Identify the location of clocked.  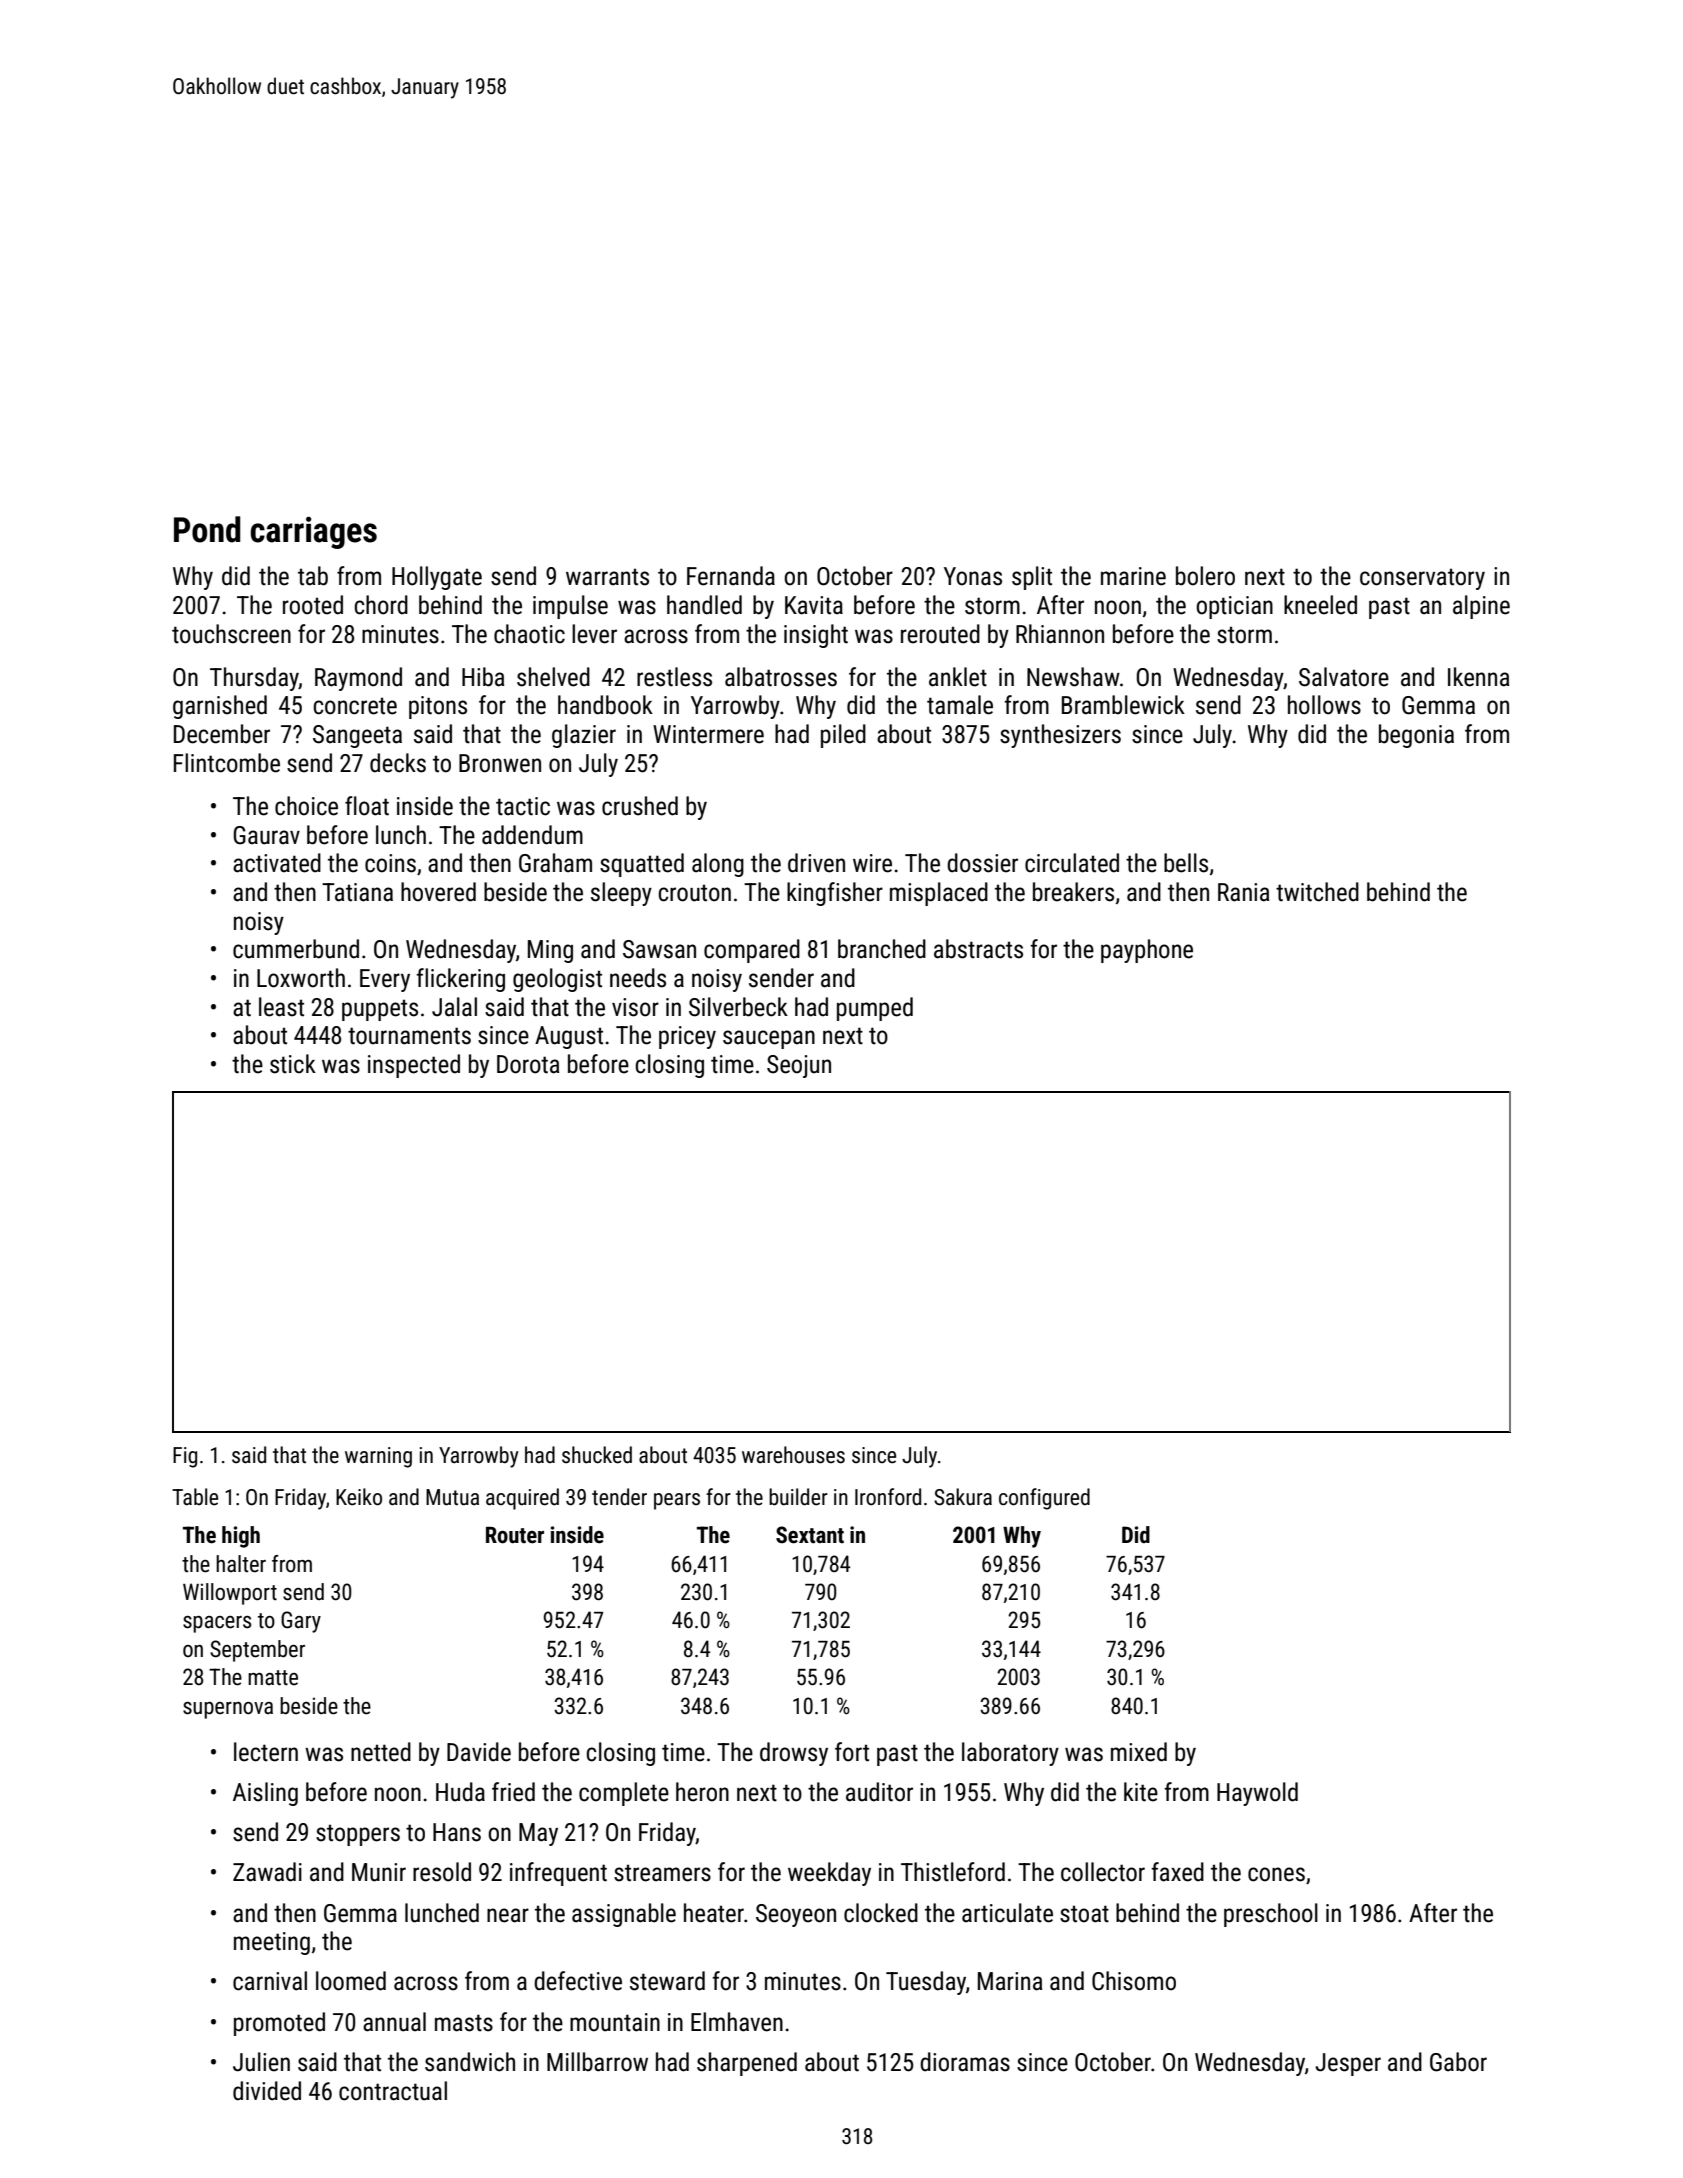
(881, 1913).
